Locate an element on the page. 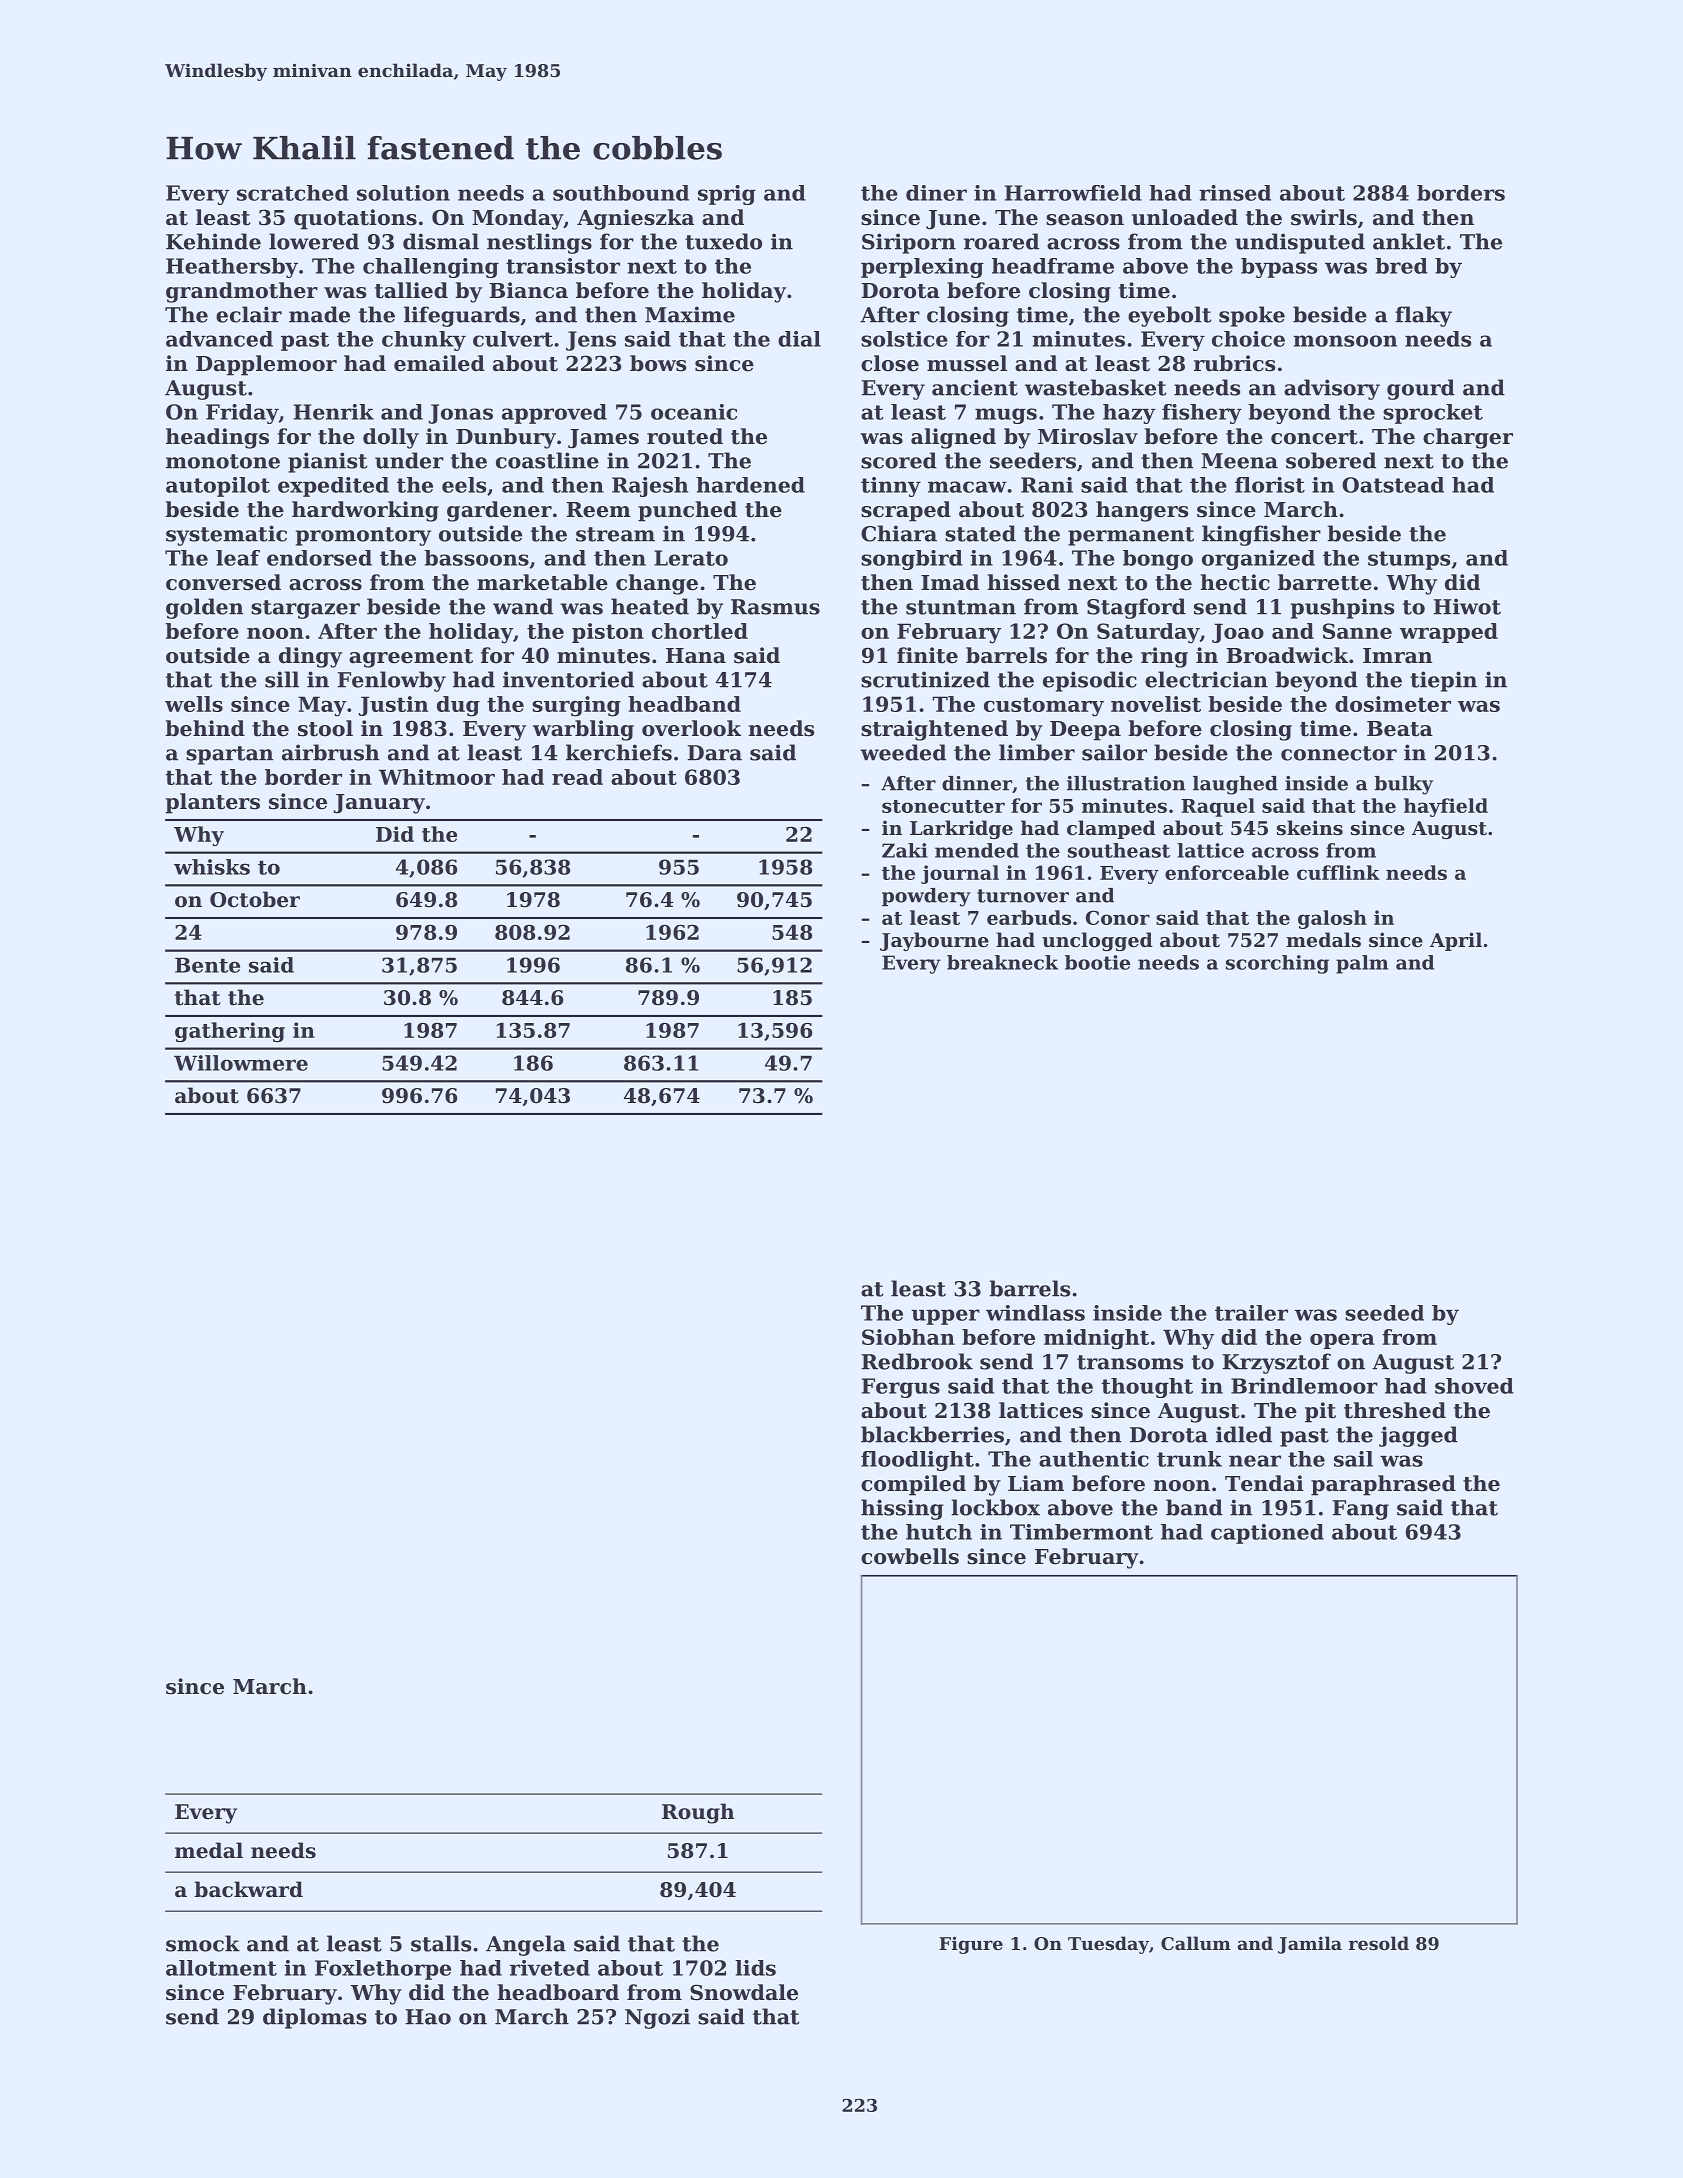  Jaybourne is located at coordinates (934, 941).
